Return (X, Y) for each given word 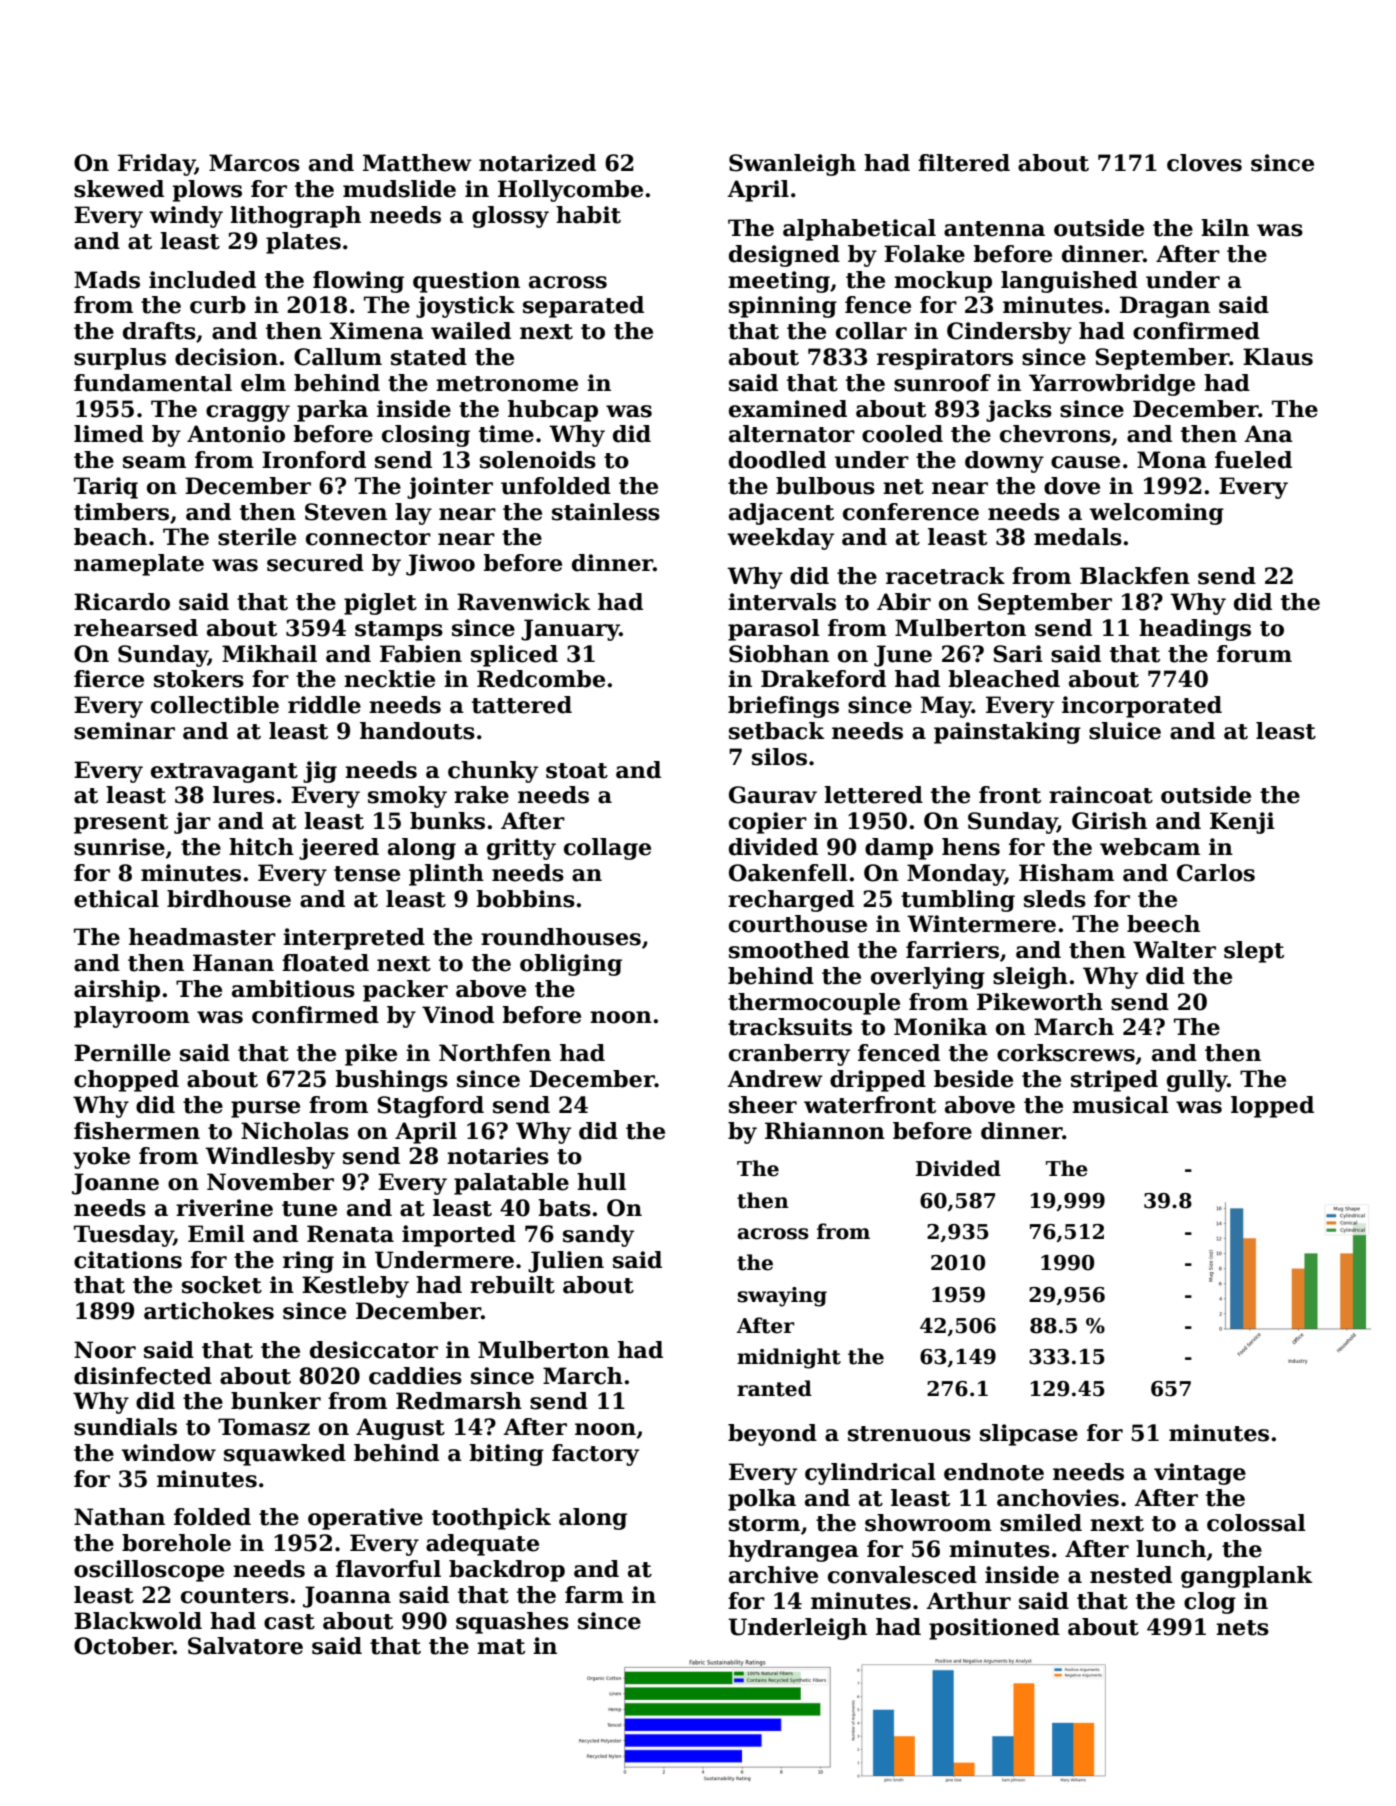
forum (1254, 654)
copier (768, 823)
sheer (763, 1105)
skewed (119, 189)
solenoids (538, 460)
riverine (224, 1208)
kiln (1225, 227)
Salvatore (245, 1646)
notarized (537, 163)
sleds (1055, 899)
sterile (257, 537)
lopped (1272, 1107)
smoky (407, 797)
